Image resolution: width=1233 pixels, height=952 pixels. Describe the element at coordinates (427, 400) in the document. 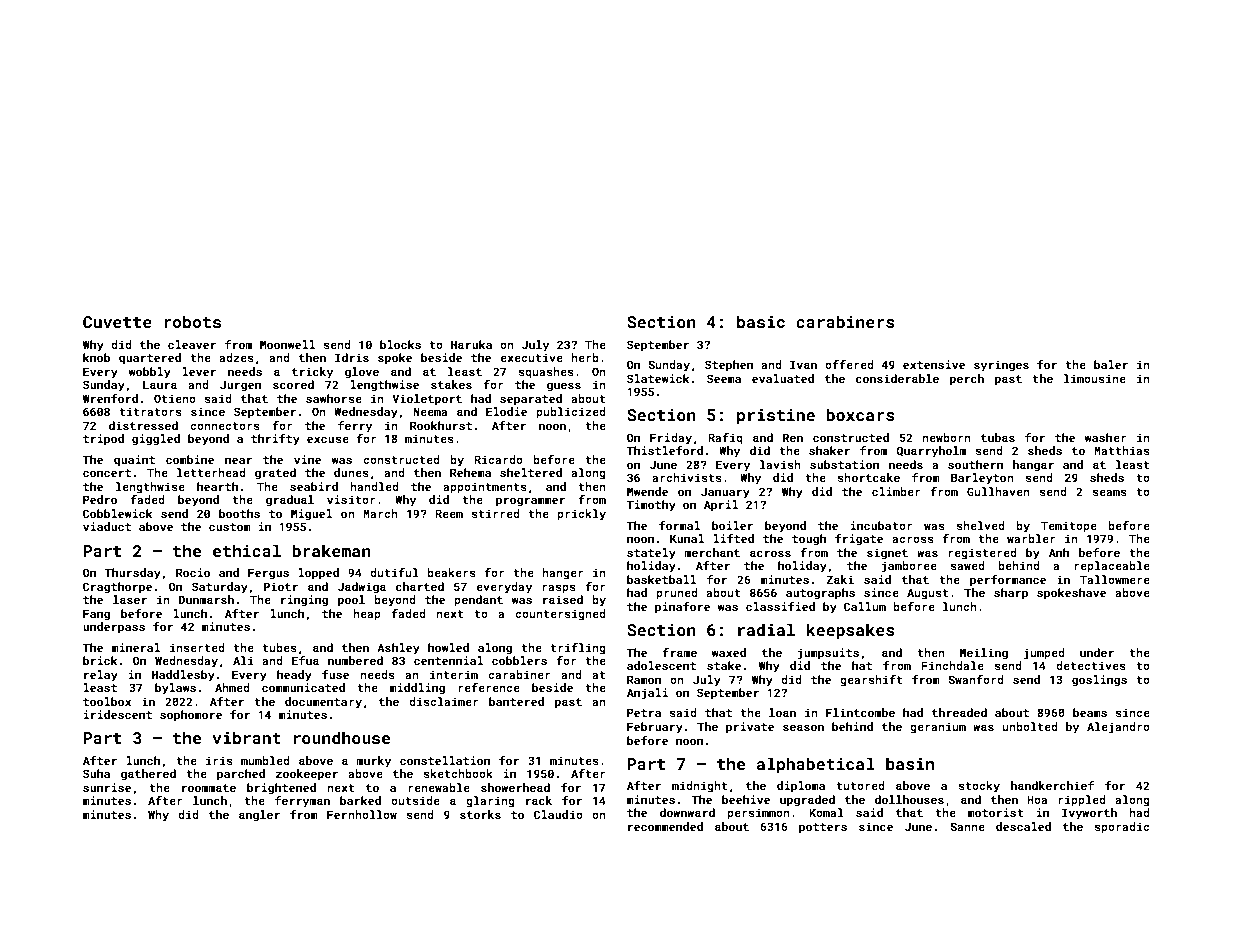

I see `Violetport` at that location.
